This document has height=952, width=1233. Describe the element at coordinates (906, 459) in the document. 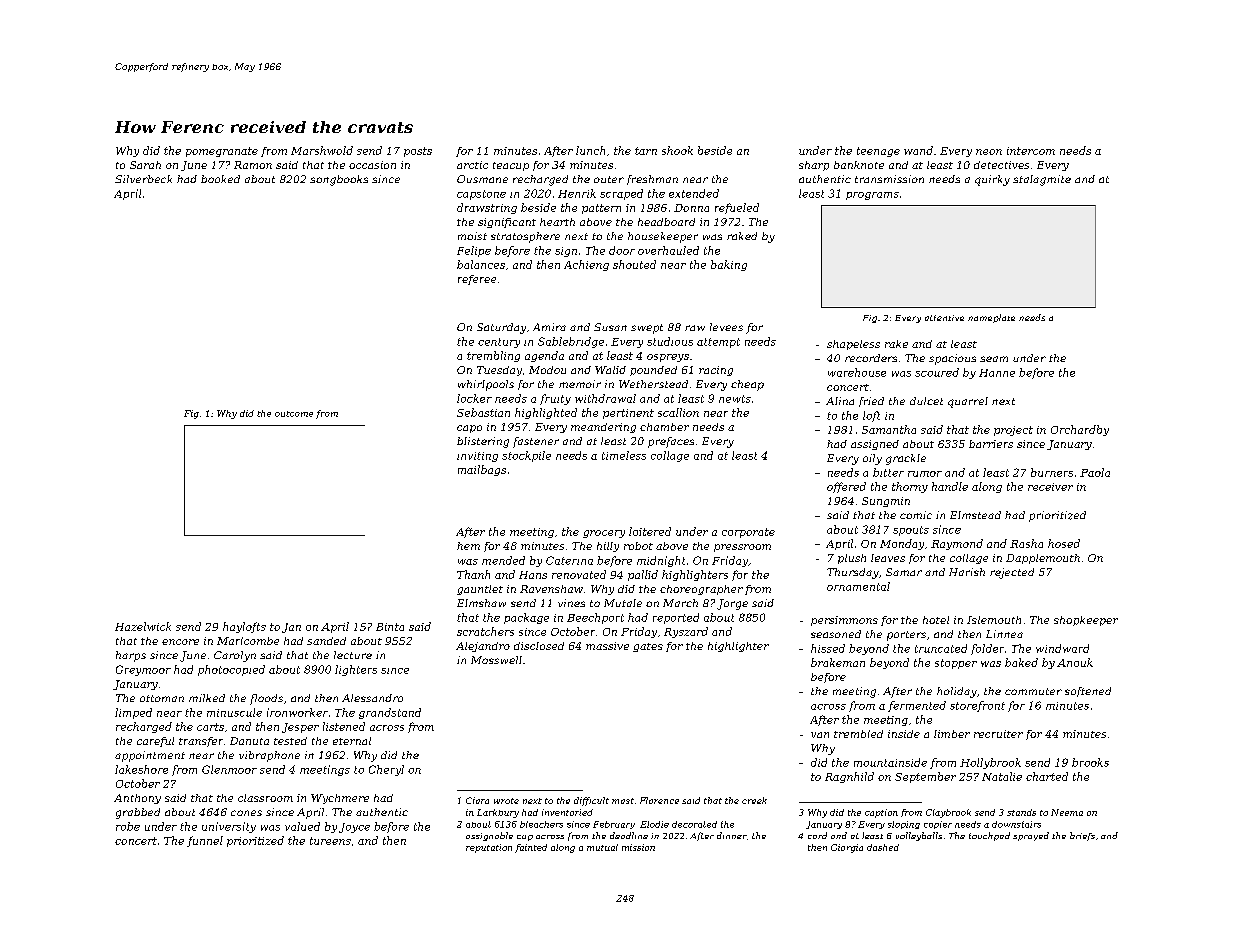

I see `grackle` at that location.
